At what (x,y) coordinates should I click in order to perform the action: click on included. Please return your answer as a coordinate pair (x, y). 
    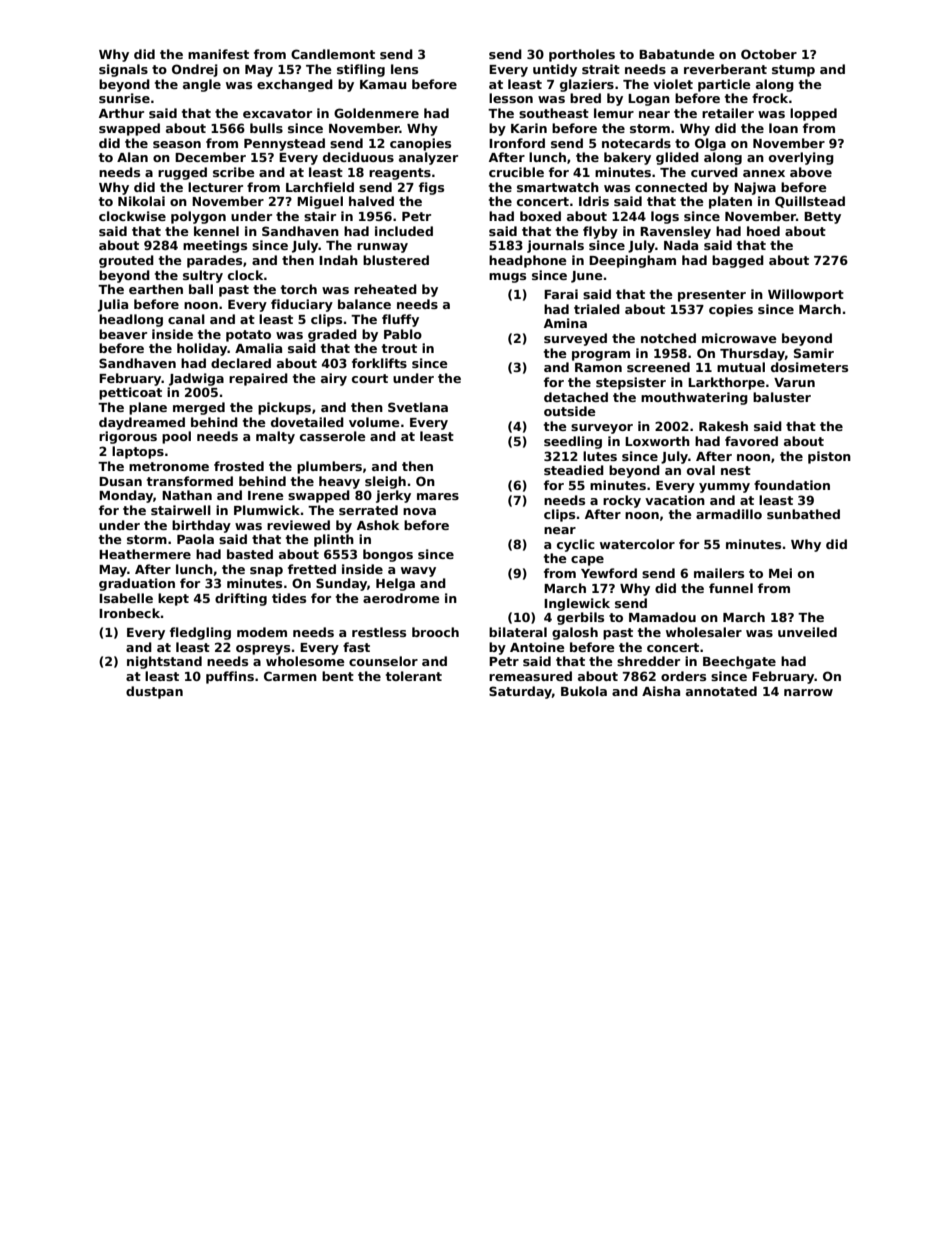
    Looking at the image, I should click on (404, 231).
